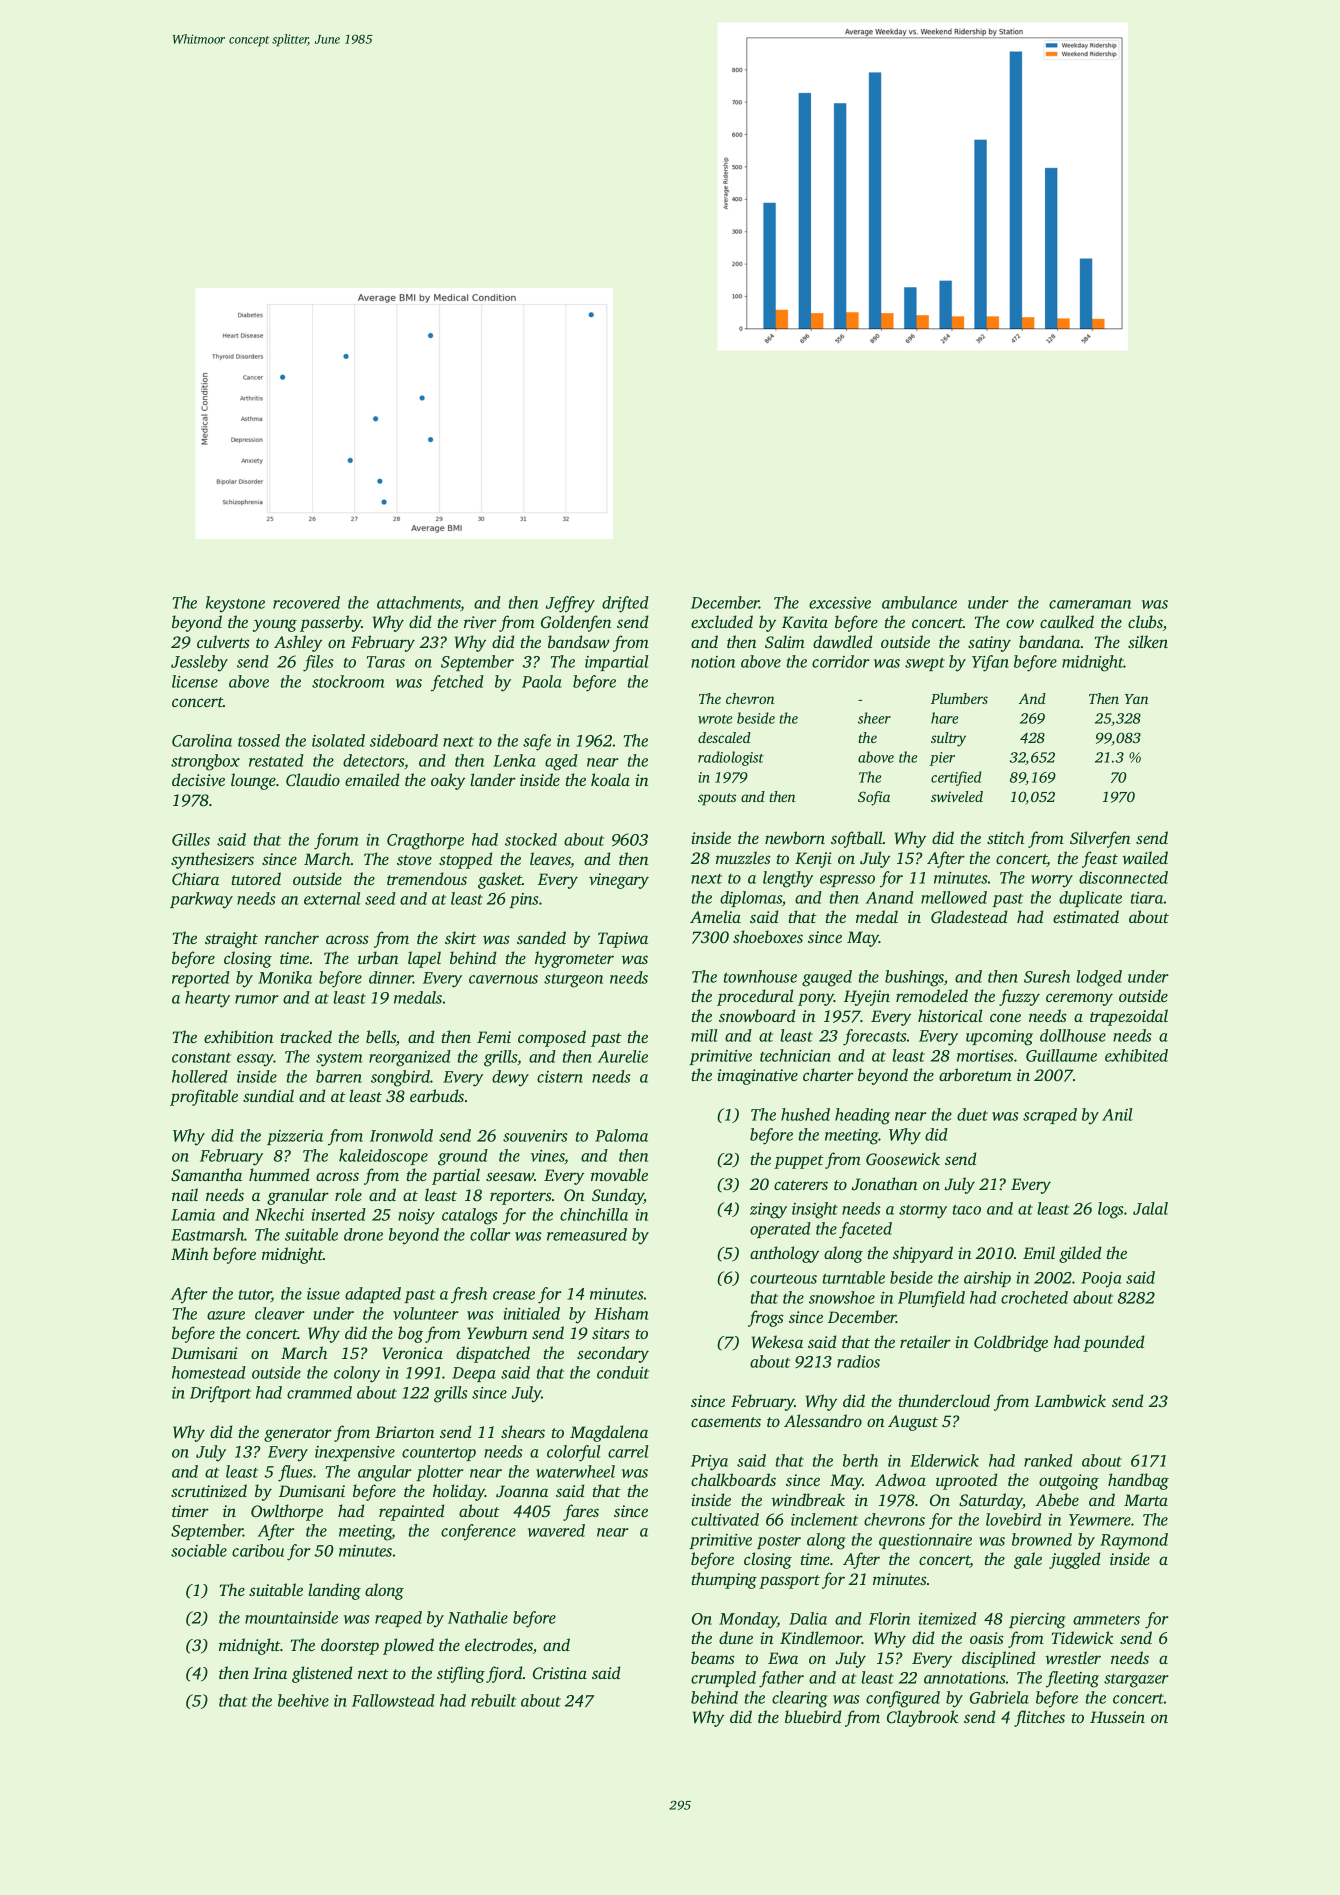 Image resolution: width=1340 pixels, height=1895 pixels. What do you see at coordinates (757, 1077) in the screenshot?
I see `imaginative` at bounding box center [757, 1077].
